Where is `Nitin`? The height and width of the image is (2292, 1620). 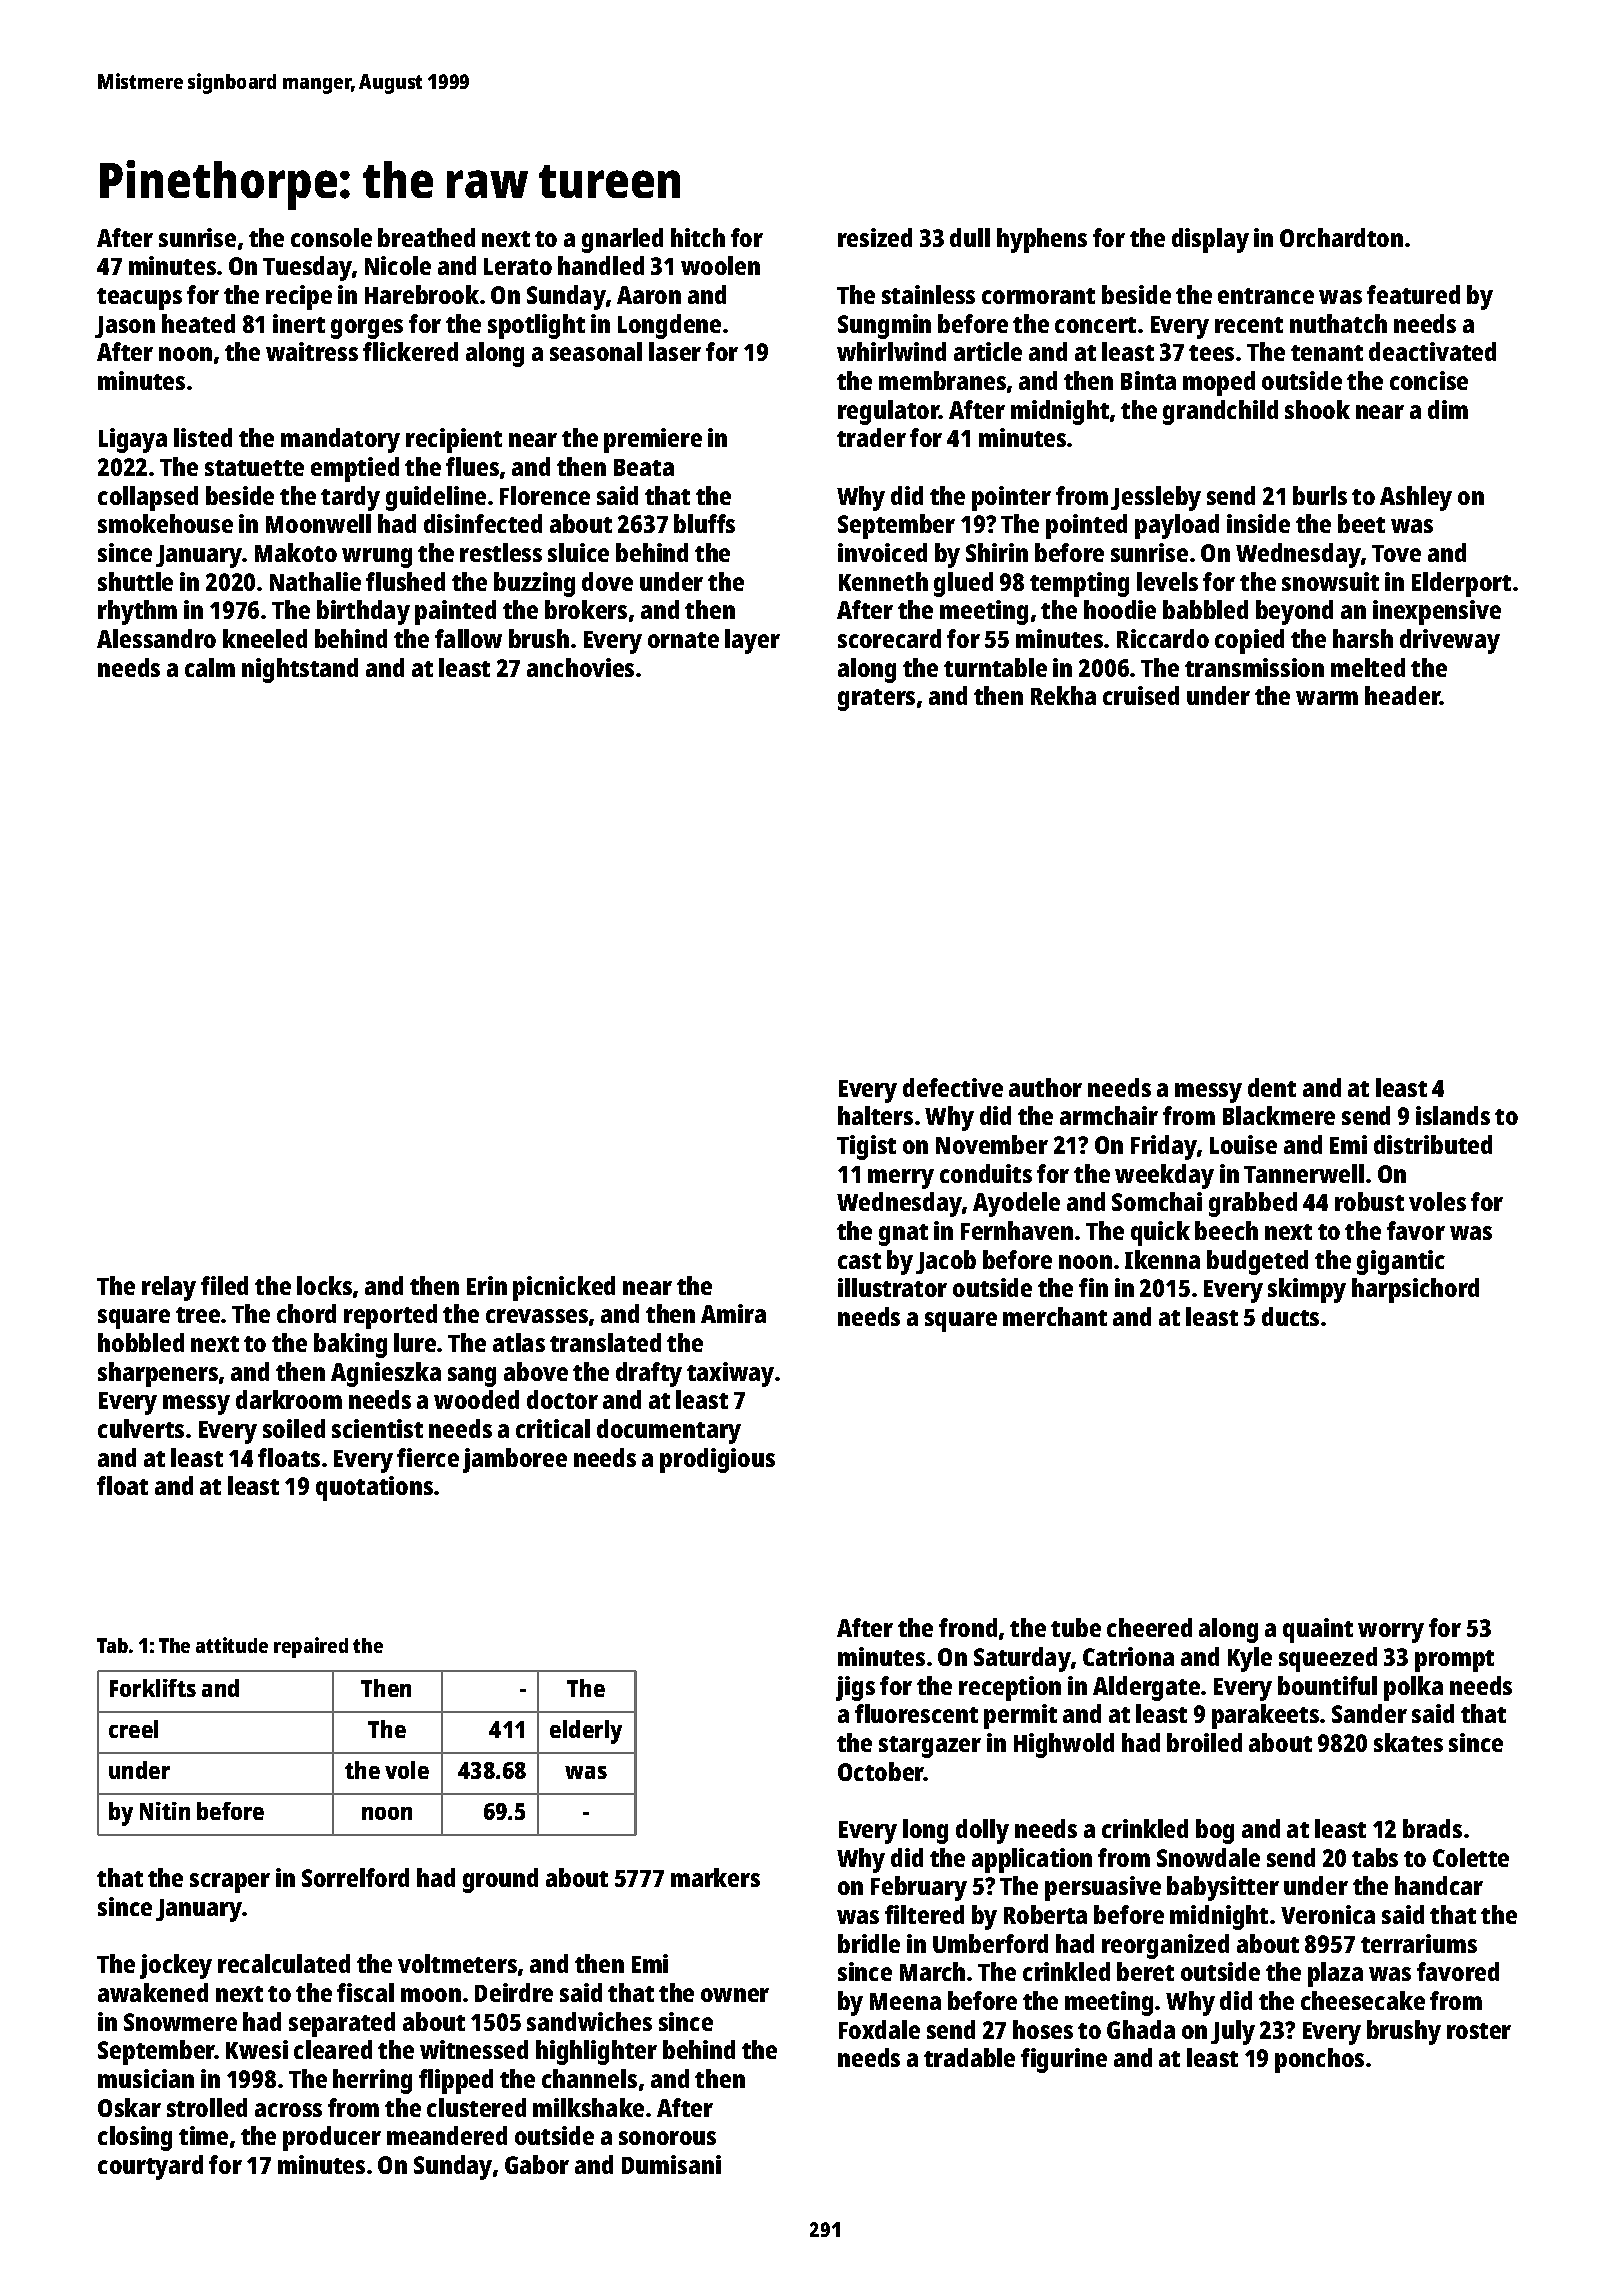 Nitin is located at coordinates (165, 1811).
